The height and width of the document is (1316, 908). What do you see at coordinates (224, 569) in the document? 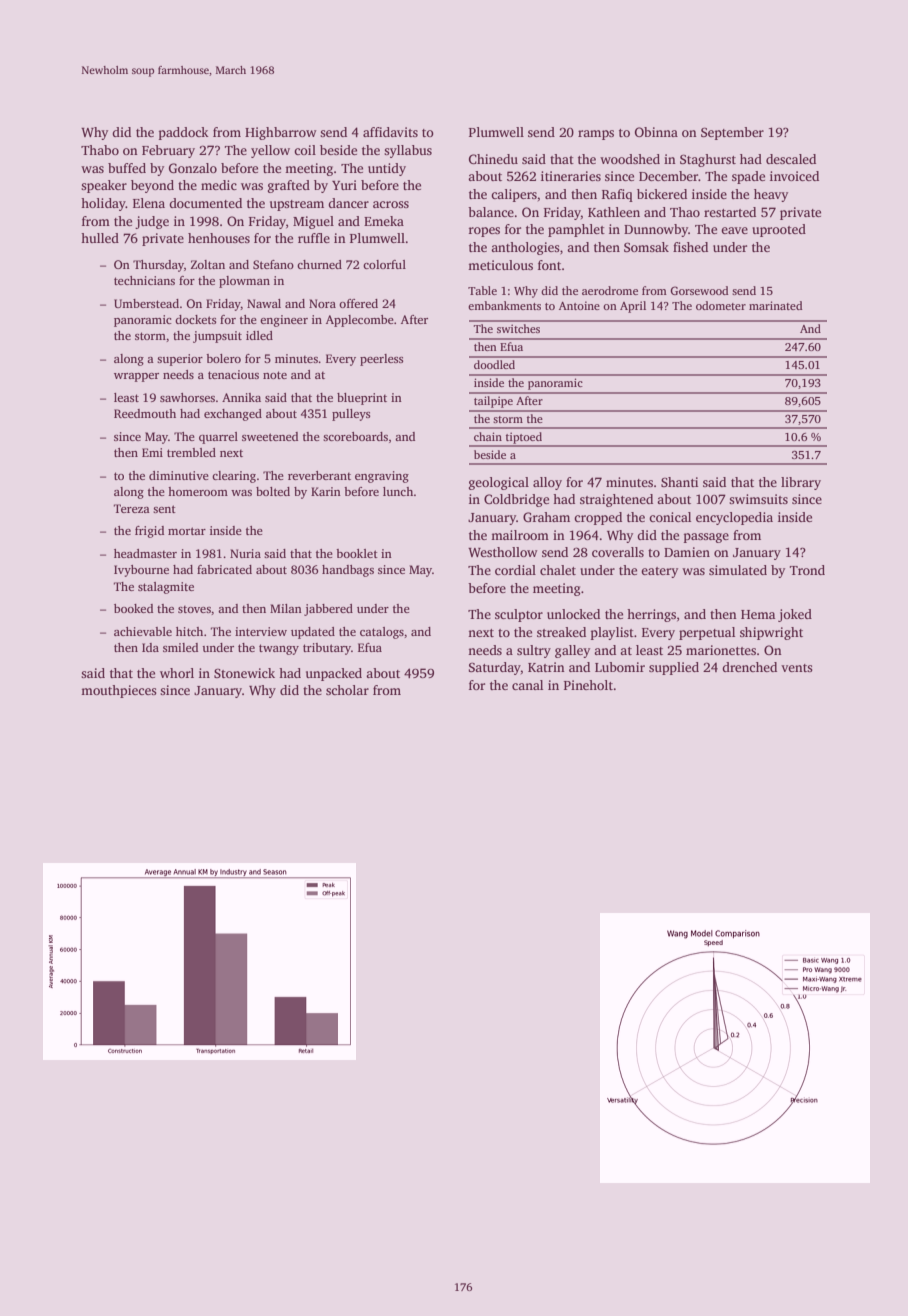
I see `fabricated` at bounding box center [224, 569].
